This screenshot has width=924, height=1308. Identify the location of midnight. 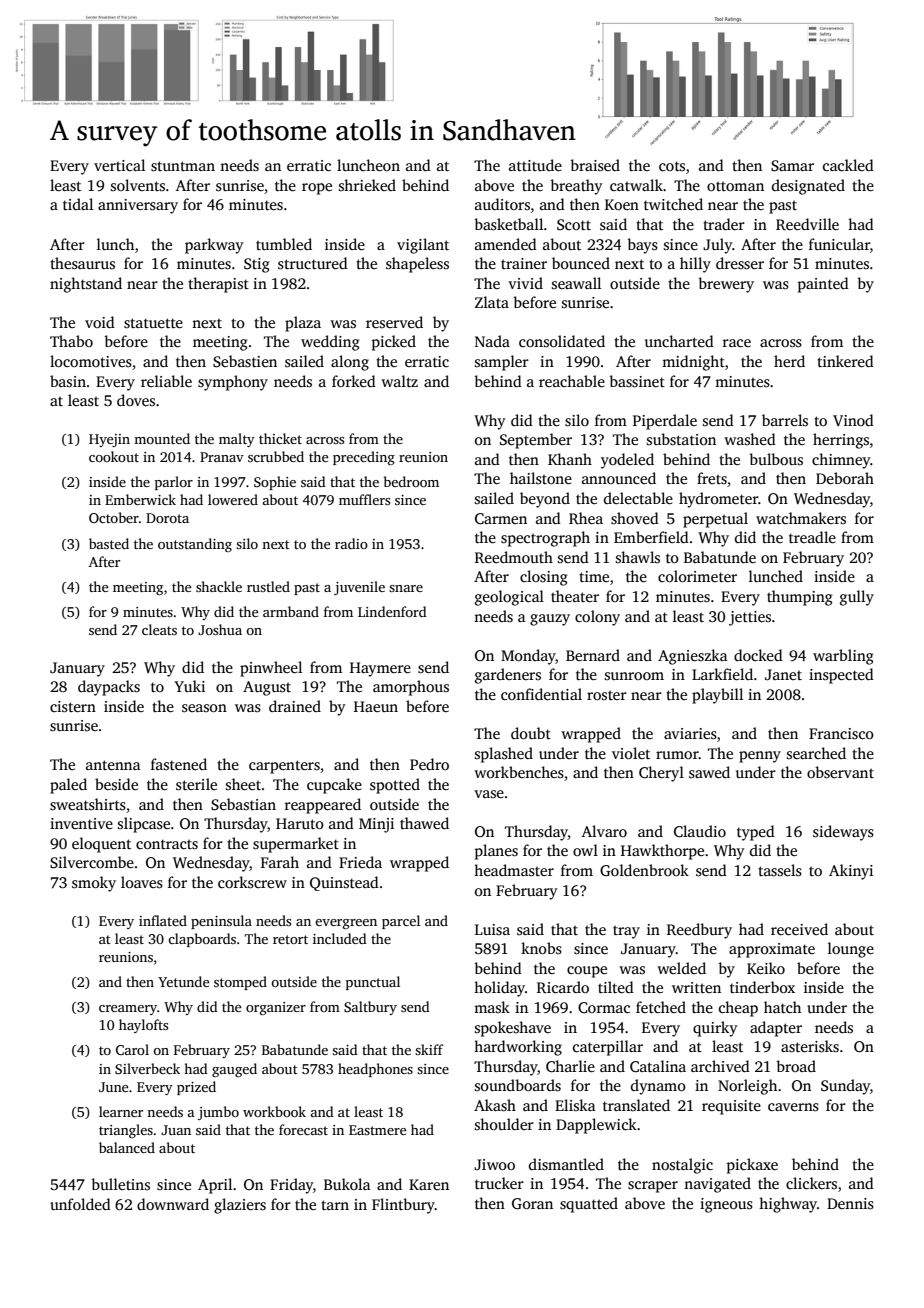
(693, 363).
